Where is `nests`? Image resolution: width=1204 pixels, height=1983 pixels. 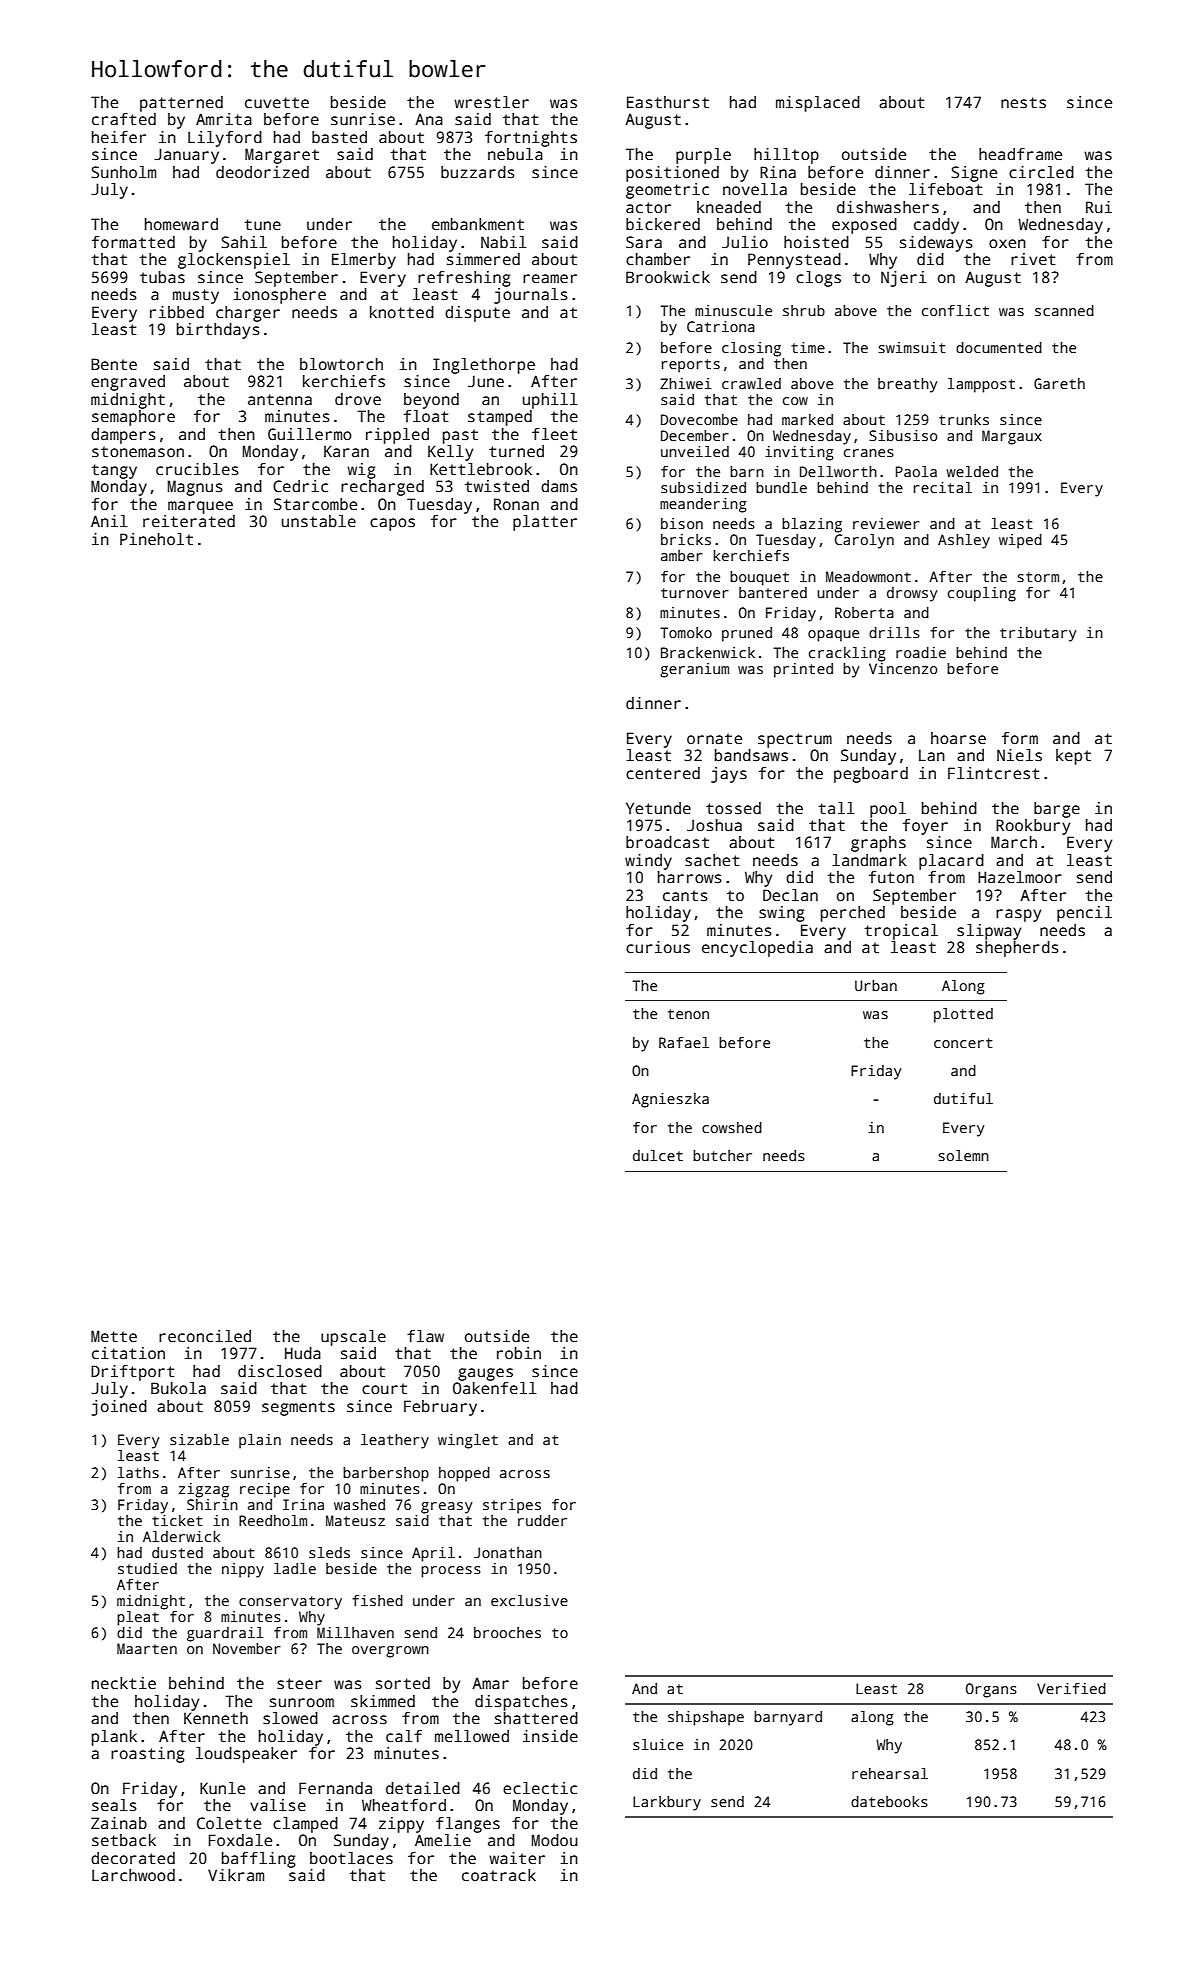
nests is located at coordinates (1023, 103).
